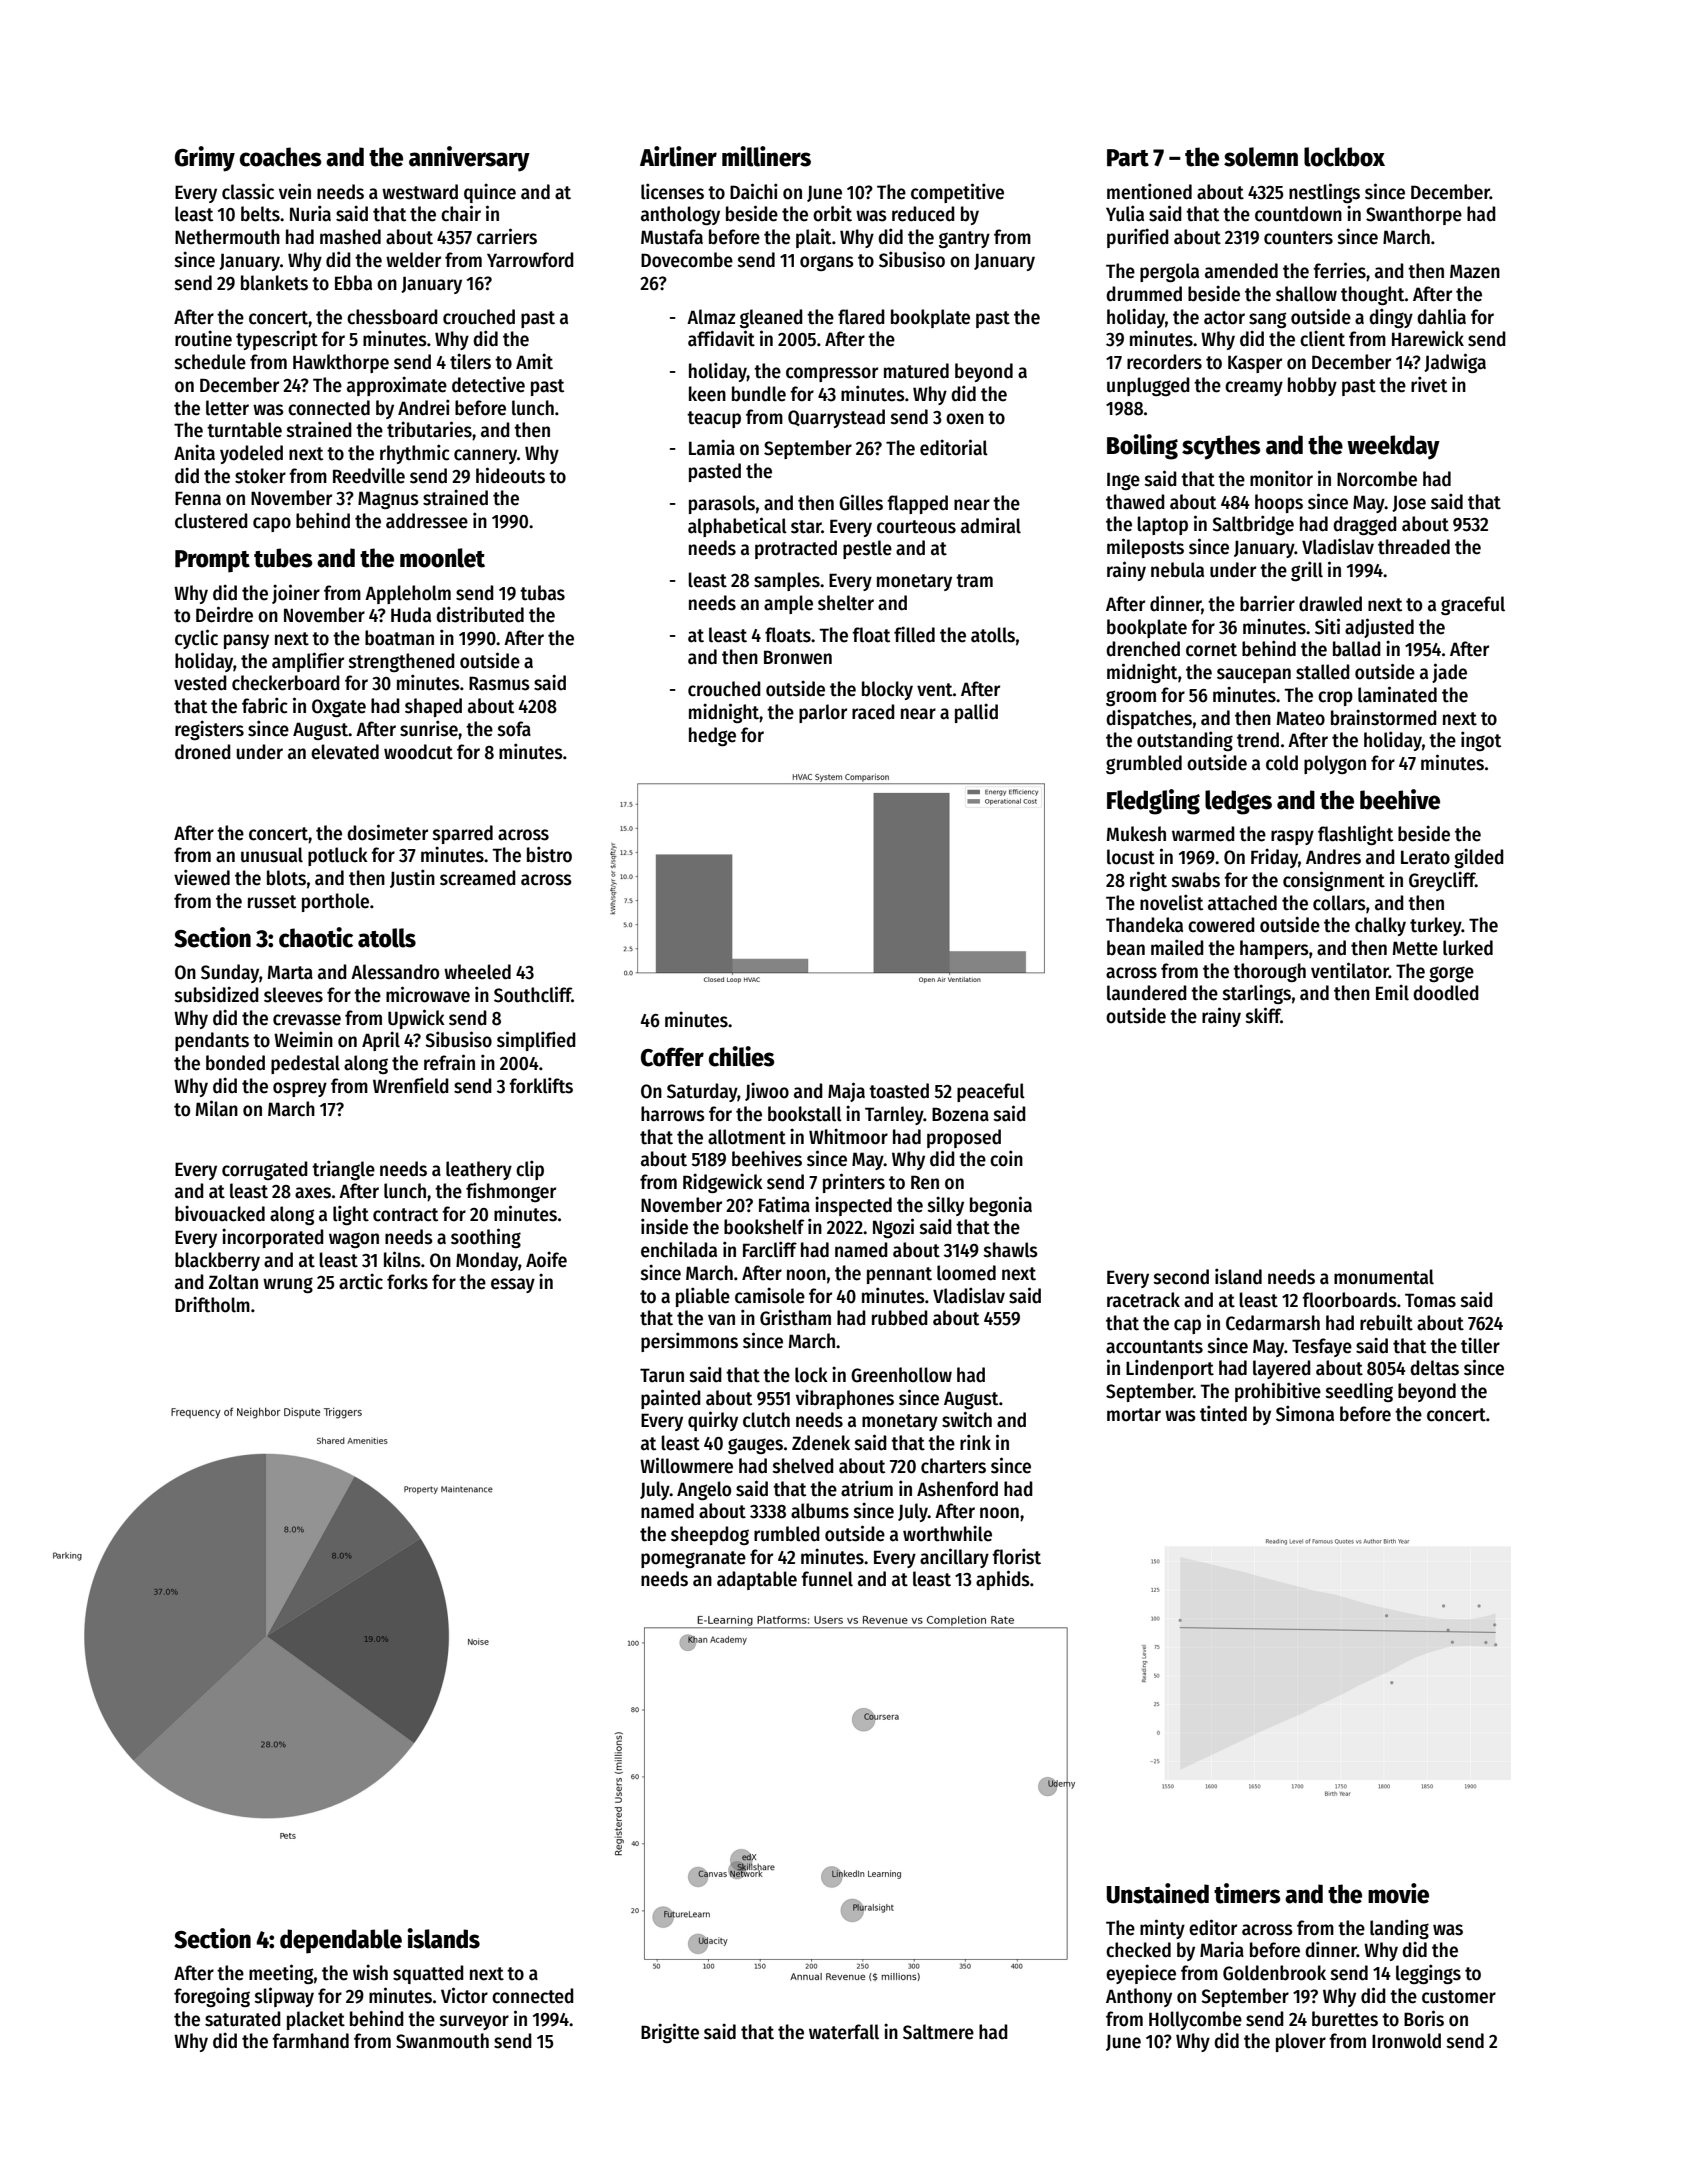 The height and width of the screenshot is (2178, 1683). I want to click on solemn, so click(1261, 157).
